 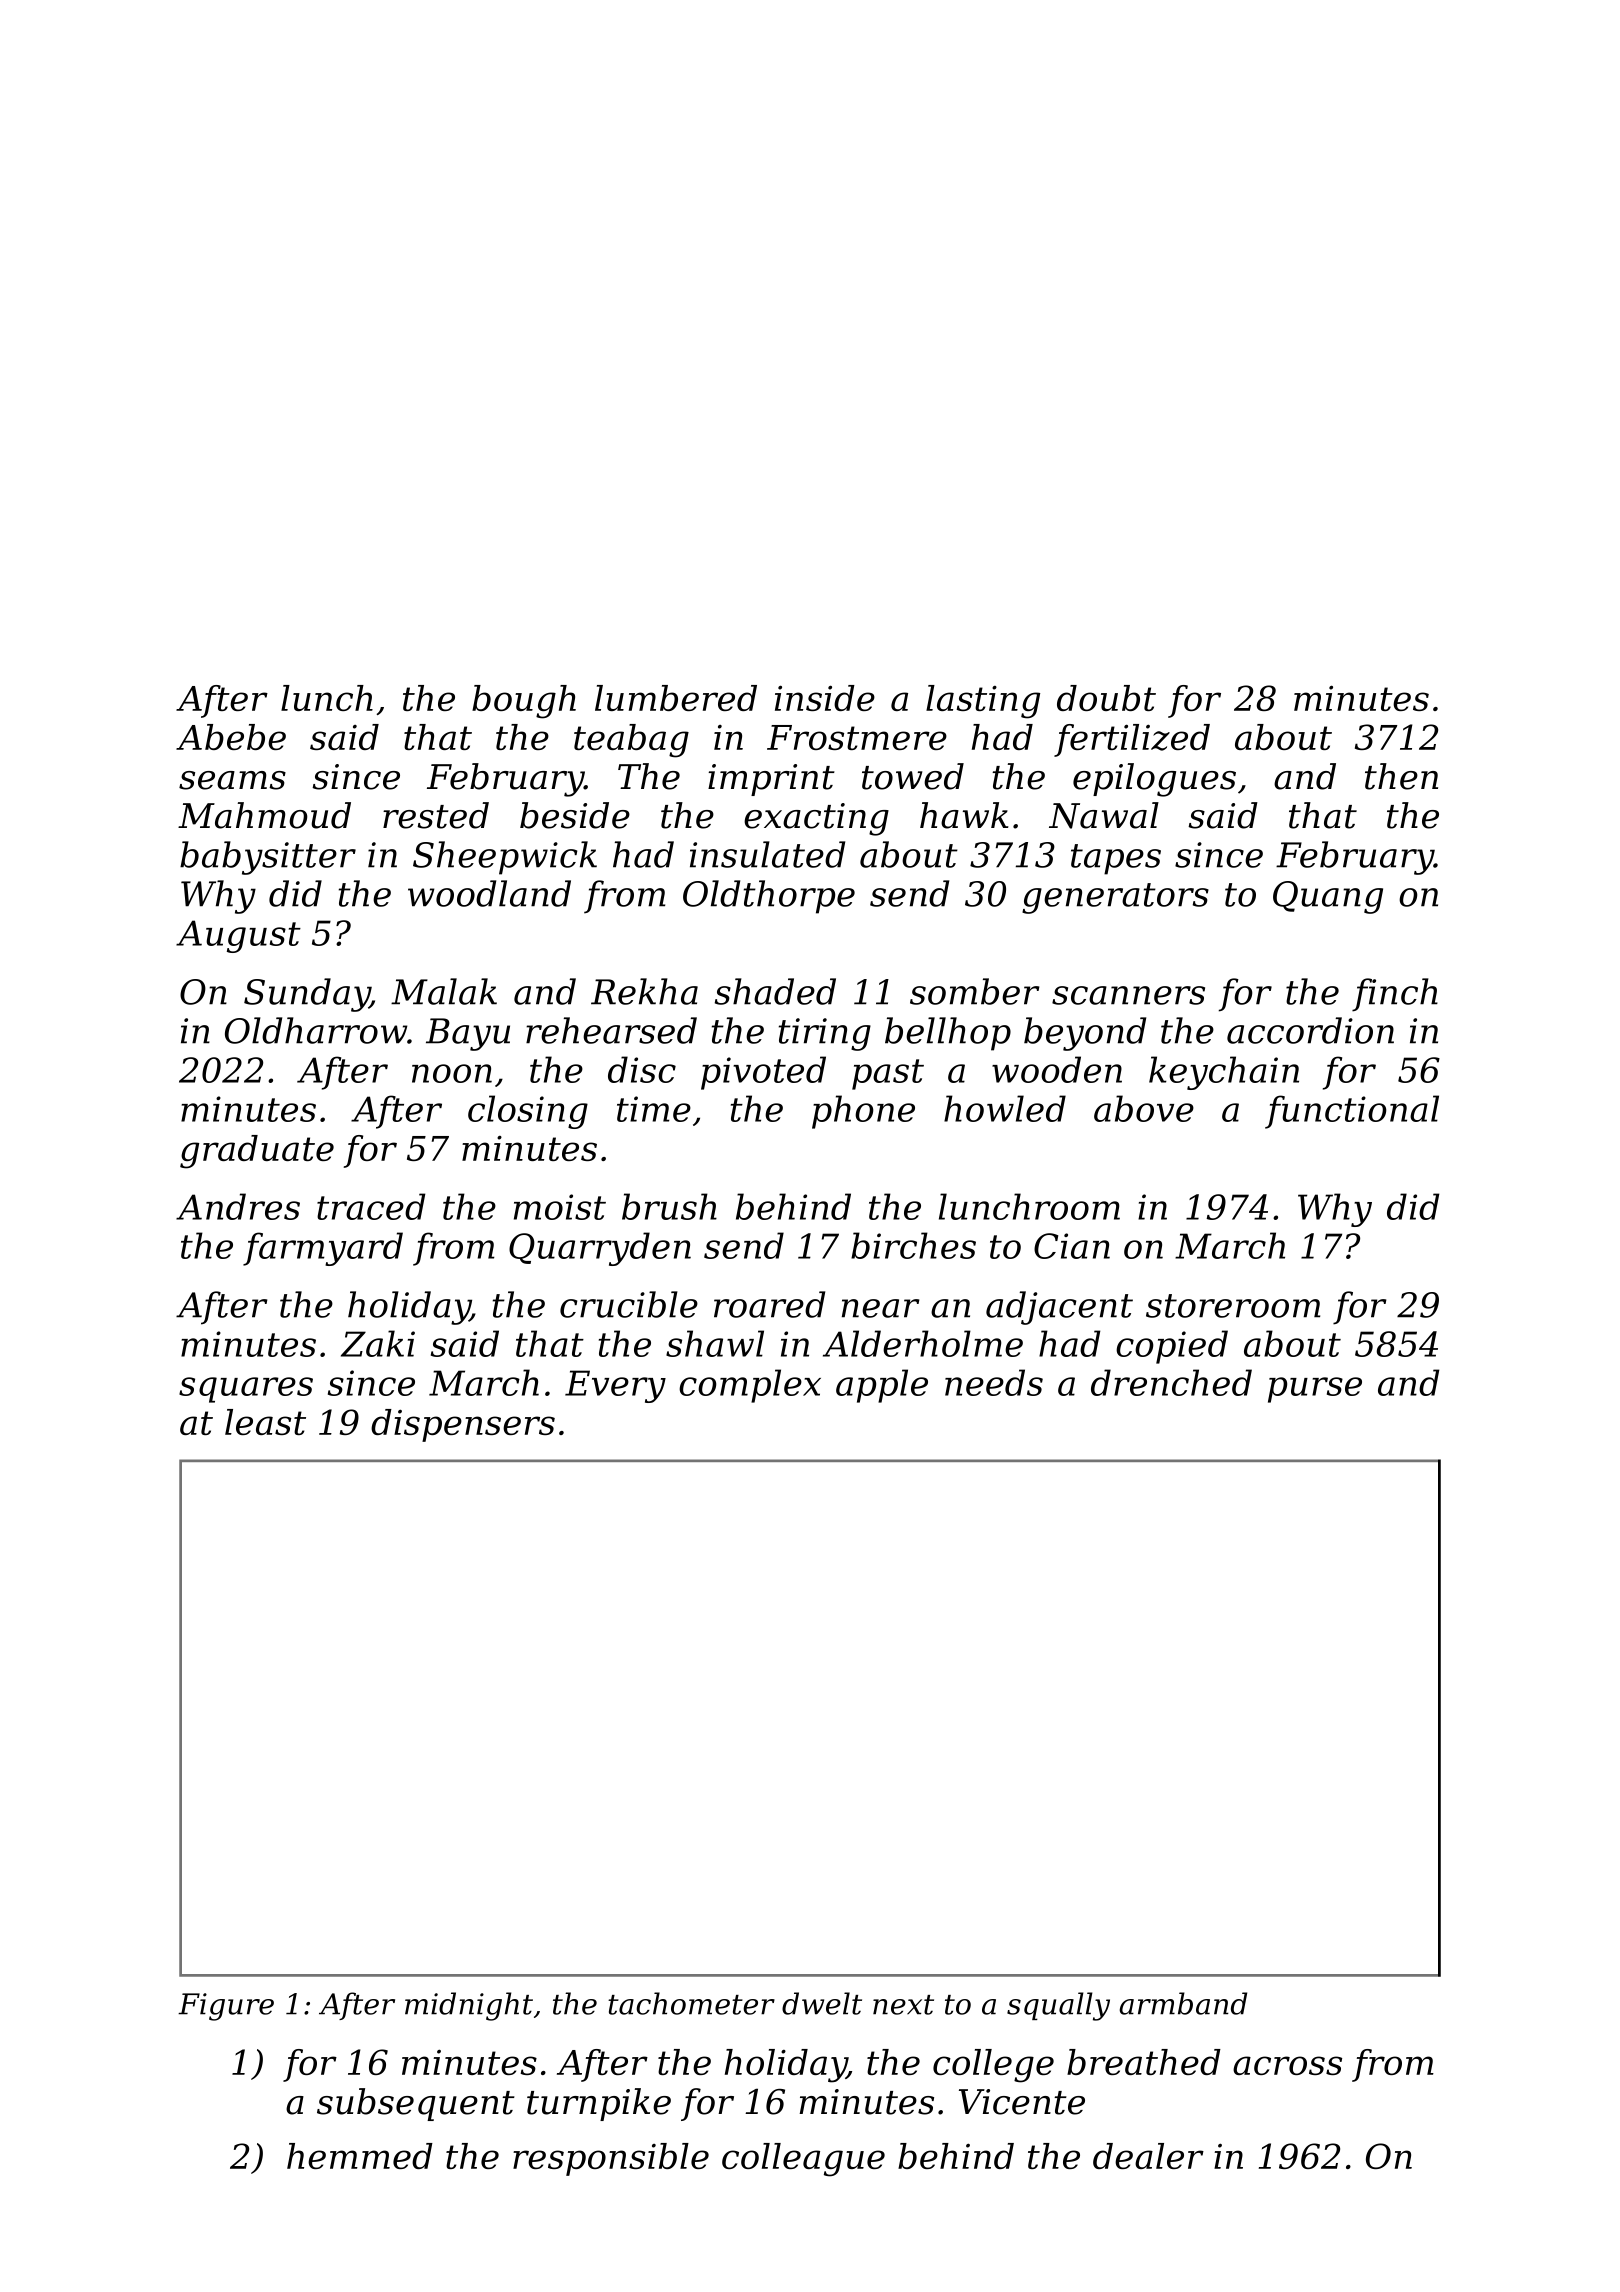 I want to click on needs, so click(x=994, y=1382).
